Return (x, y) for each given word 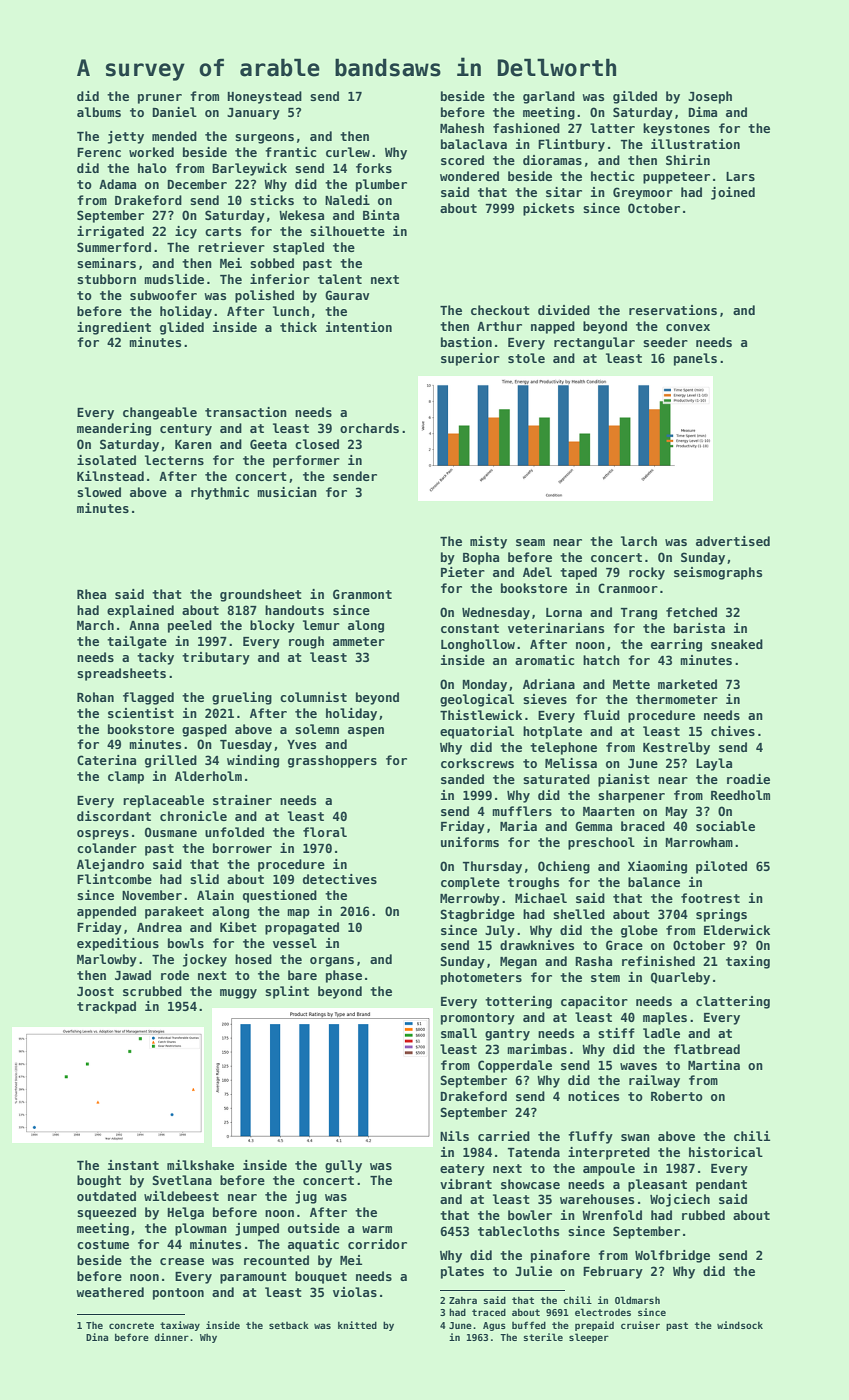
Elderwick (737, 930)
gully (343, 1166)
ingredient (114, 328)
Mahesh (462, 128)
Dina (97, 1337)
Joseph (710, 97)
